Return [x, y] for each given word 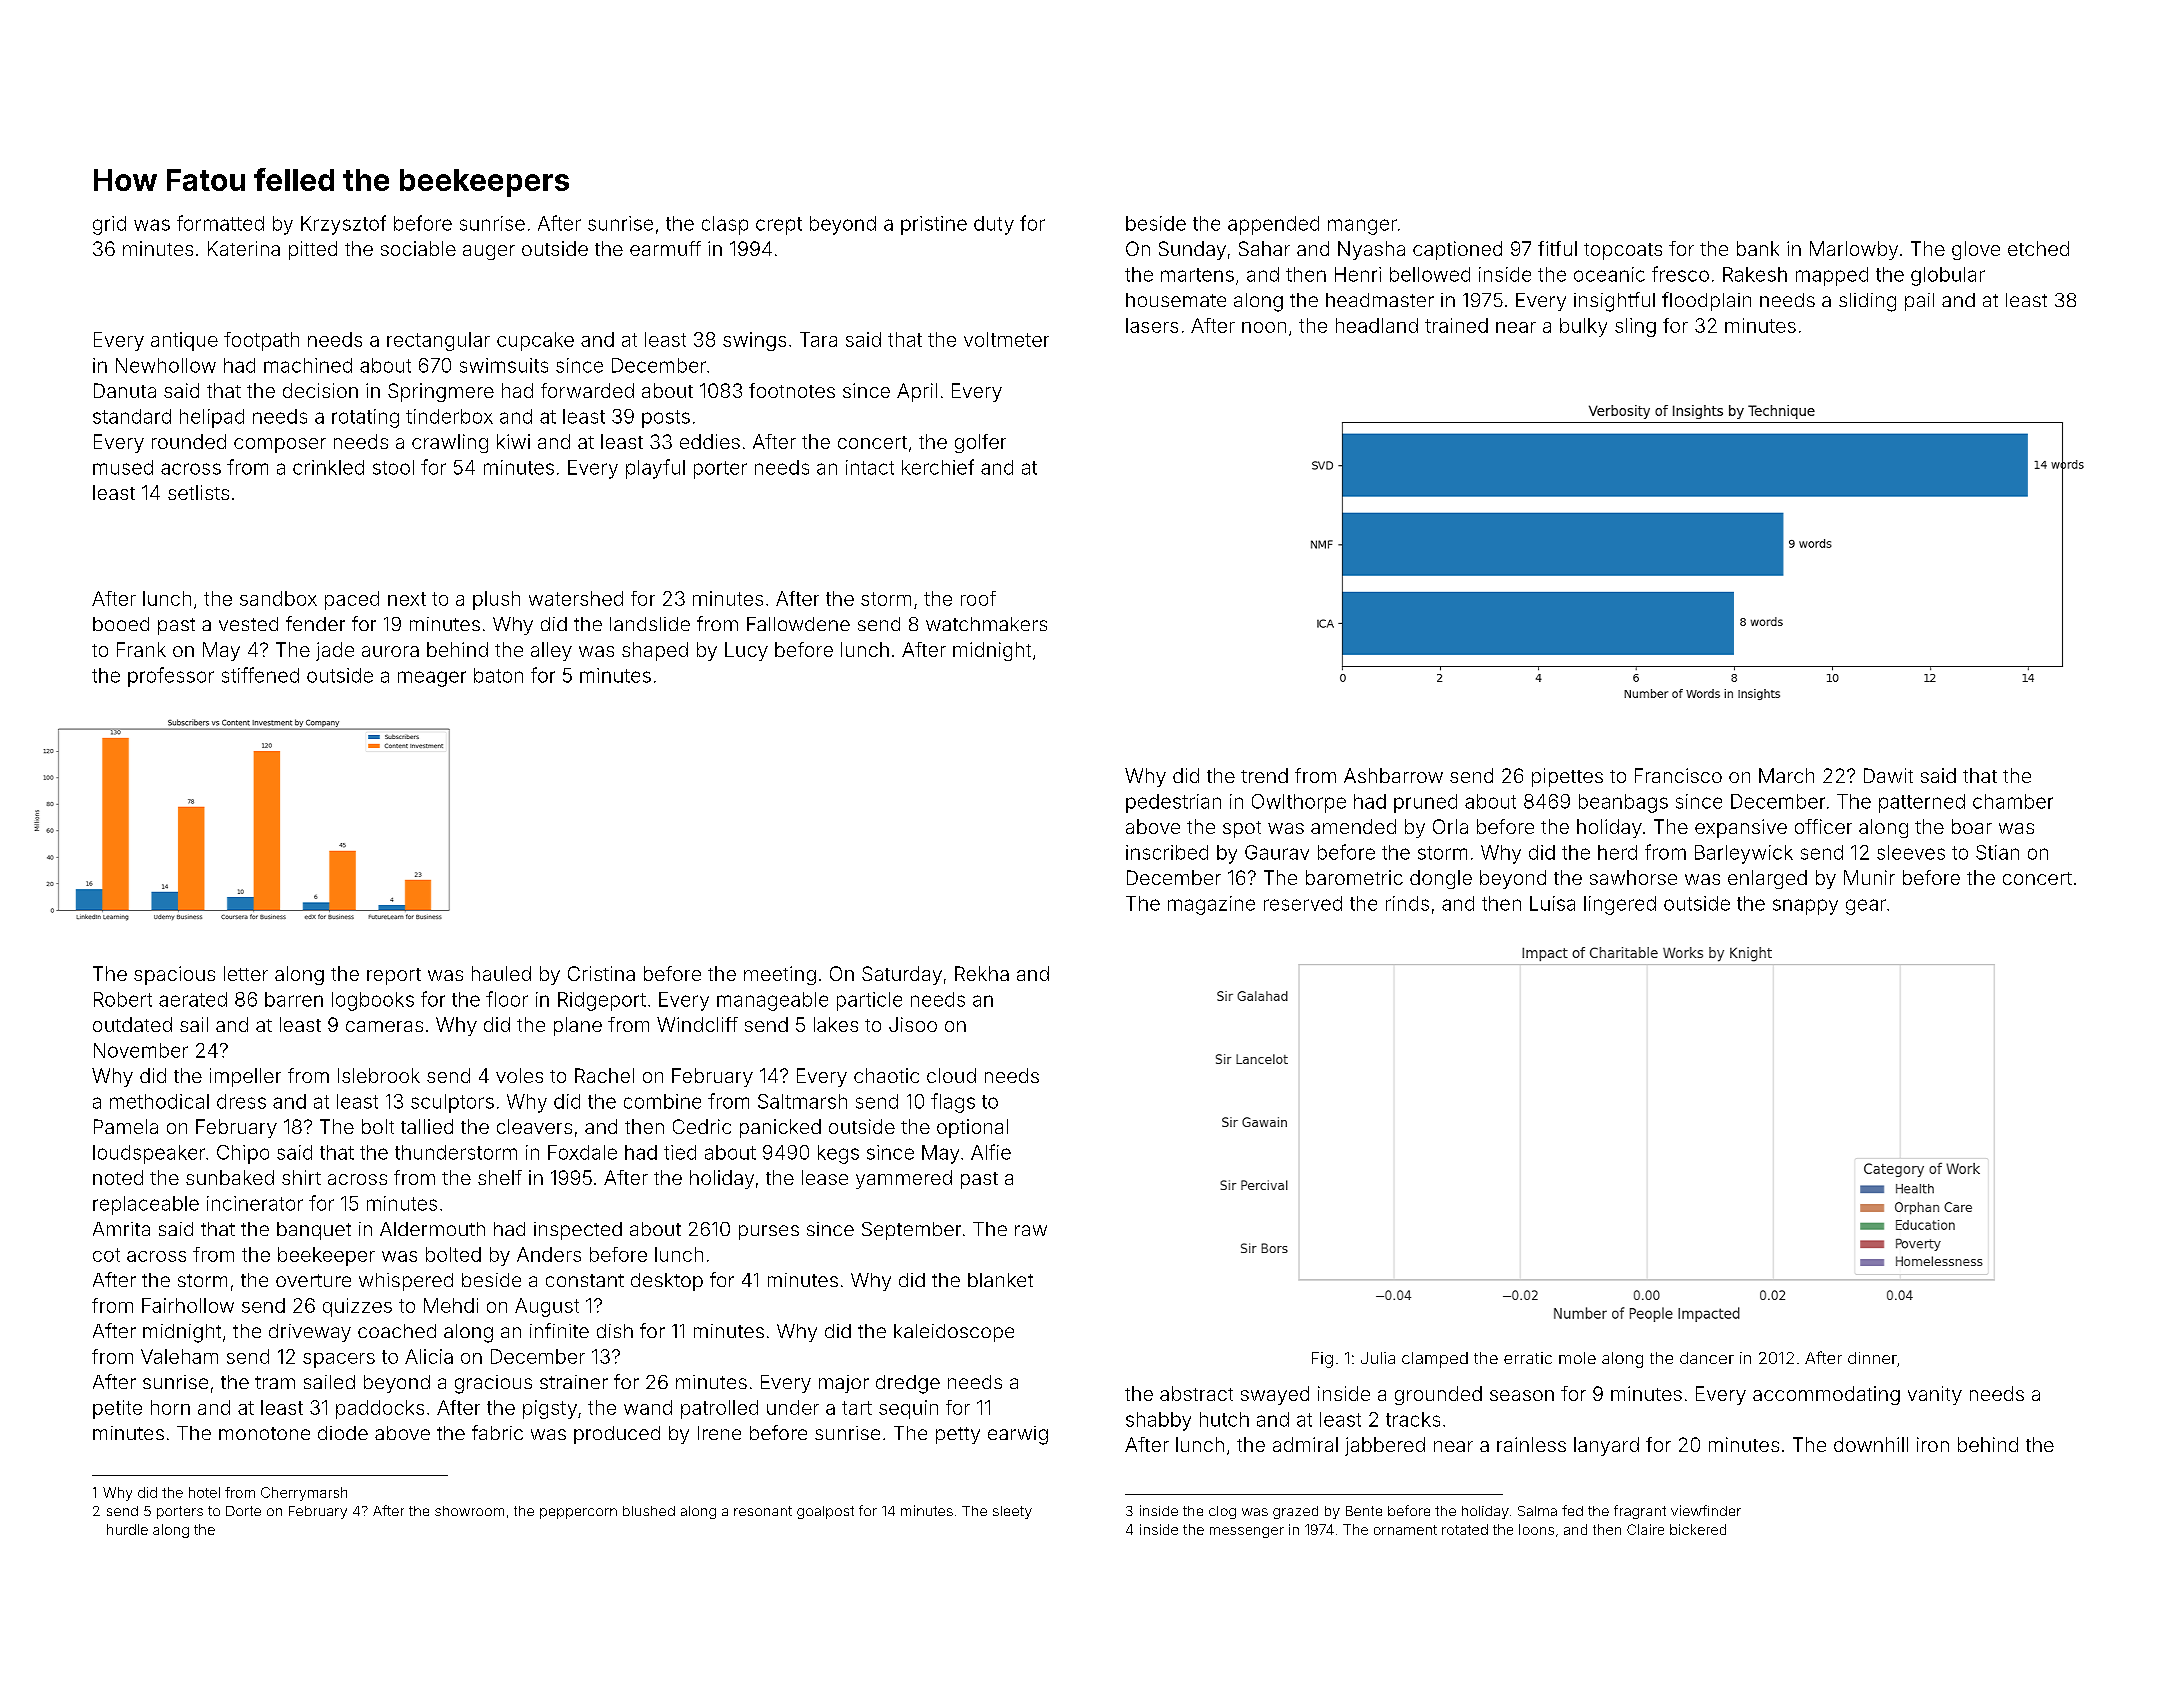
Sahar [1264, 248]
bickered [1698, 1529]
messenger [1247, 1532]
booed [121, 624]
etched [2038, 248]
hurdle [127, 1529]
